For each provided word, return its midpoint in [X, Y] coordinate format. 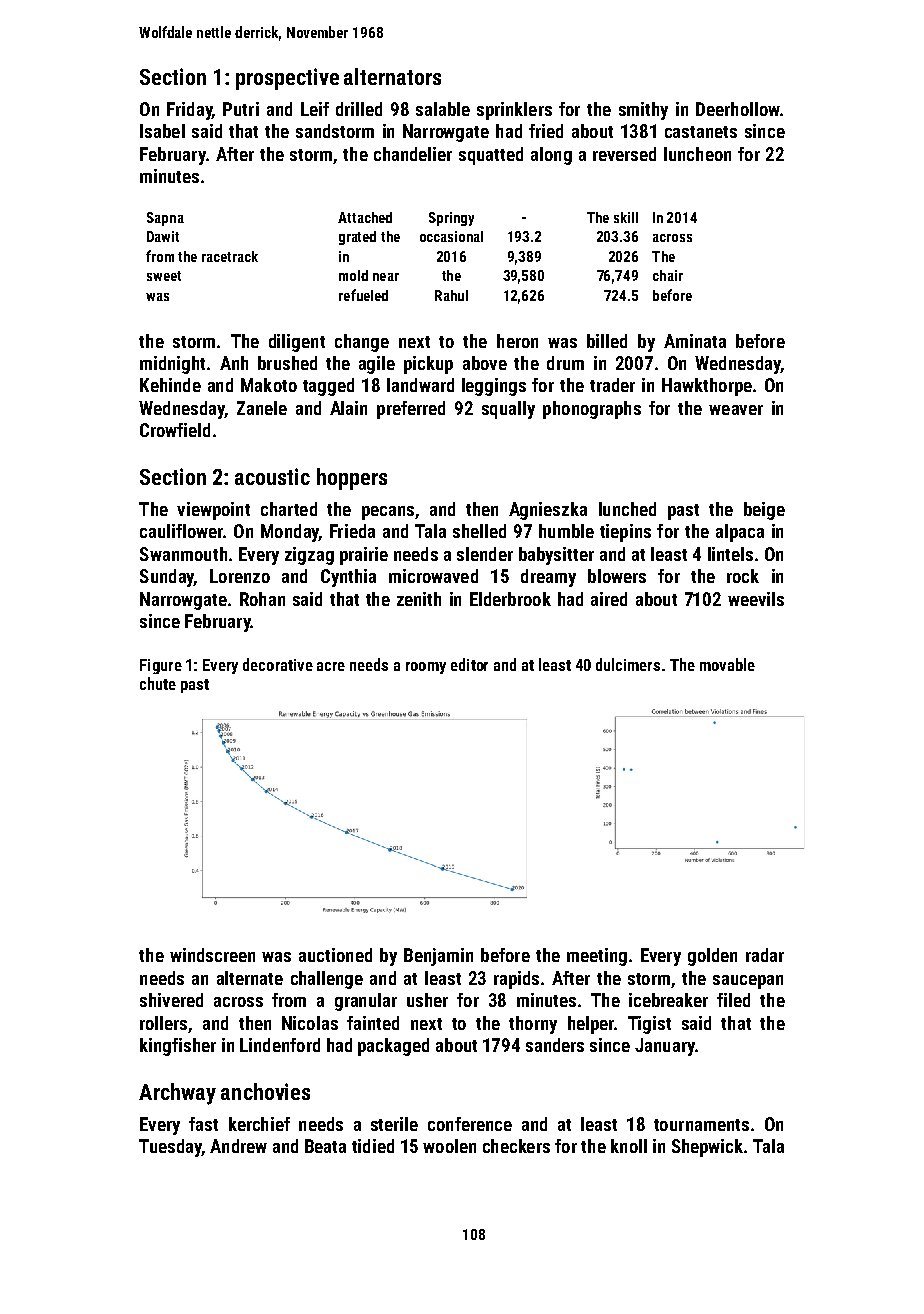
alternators [392, 76]
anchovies [265, 1091]
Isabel [162, 131]
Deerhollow [738, 109]
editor [469, 664]
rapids [516, 980]
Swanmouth [183, 554]
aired [609, 599]
